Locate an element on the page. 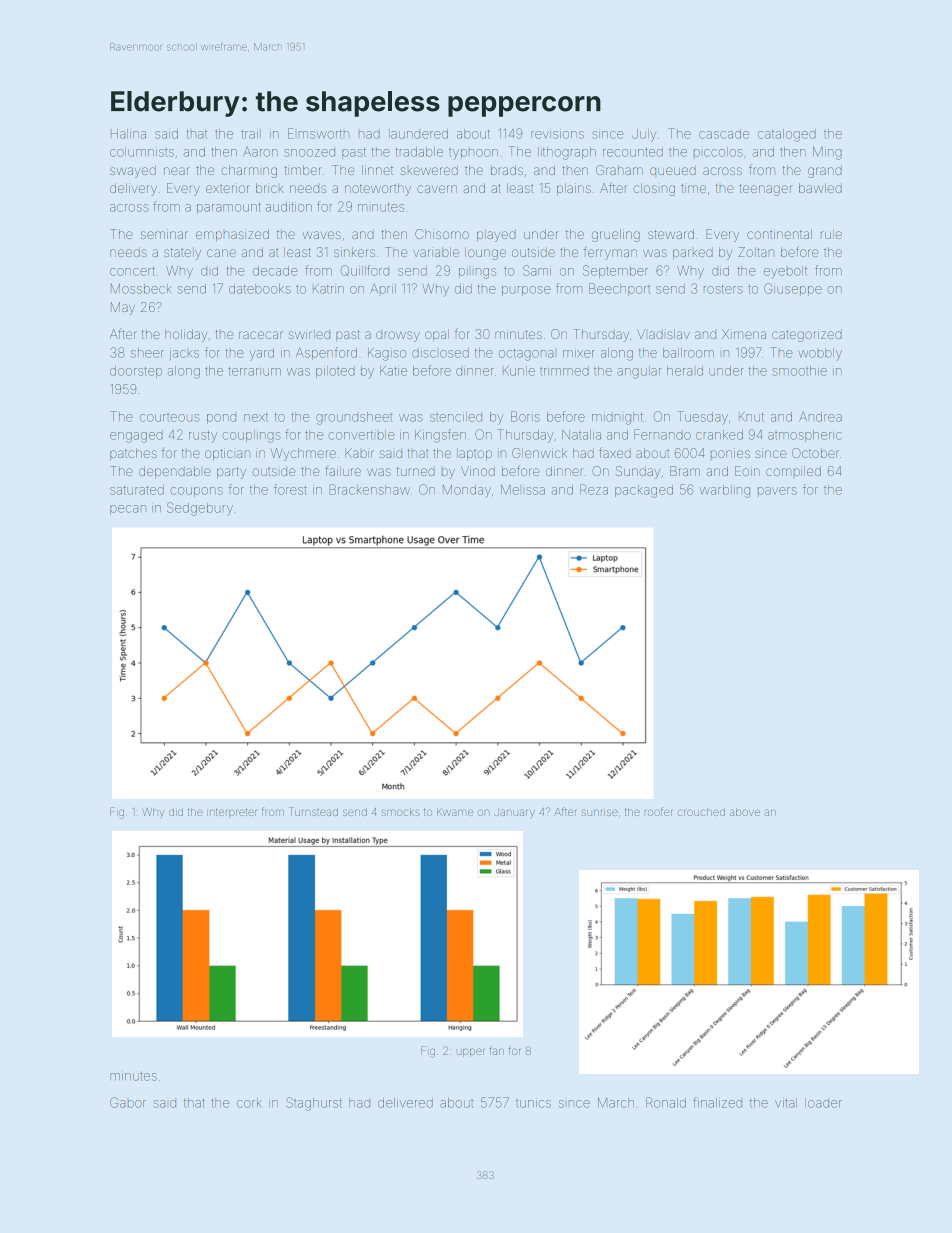  above is located at coordinates (745, 812).
